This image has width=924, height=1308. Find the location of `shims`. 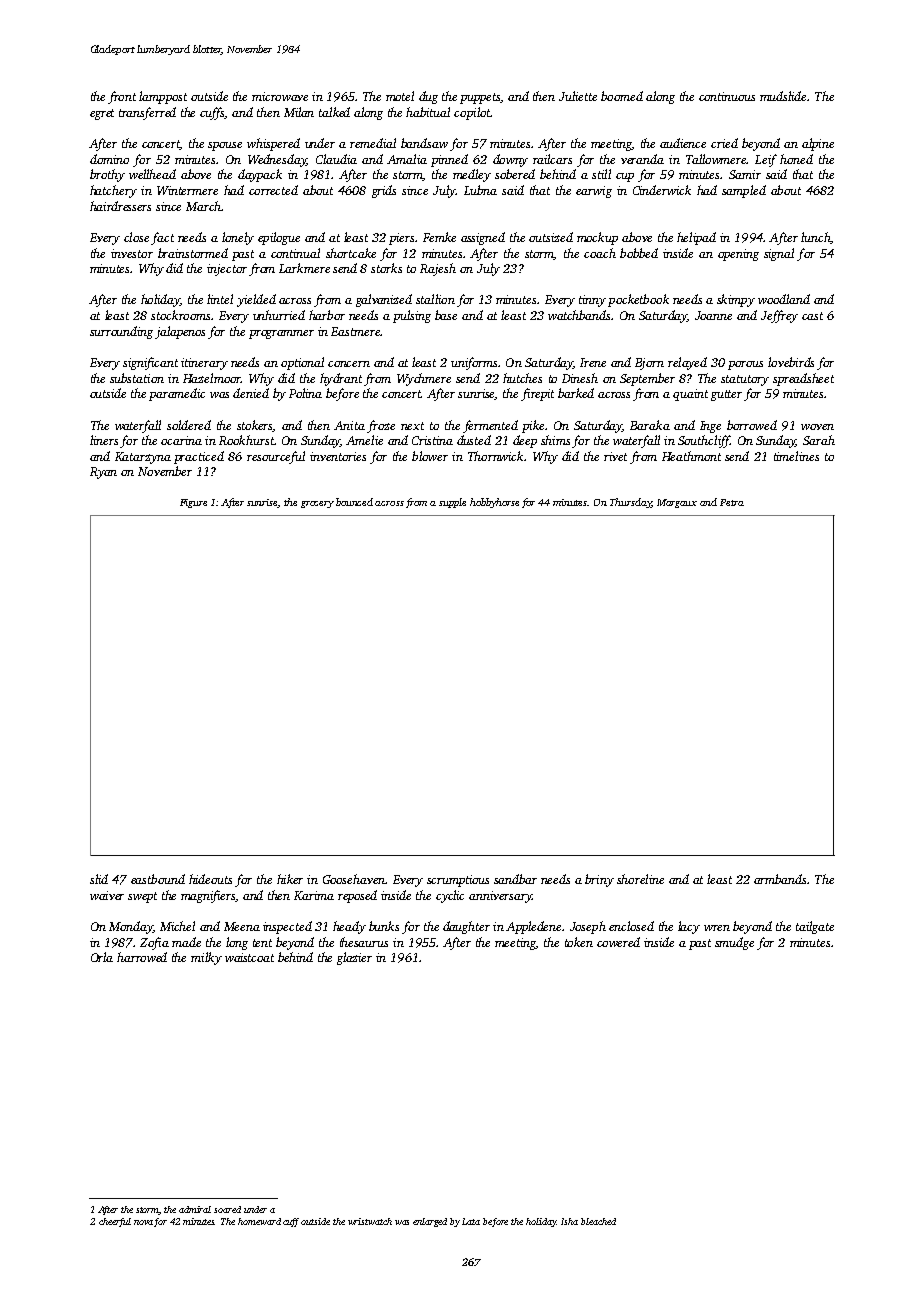

shims is located at coordinates (555, 440).
